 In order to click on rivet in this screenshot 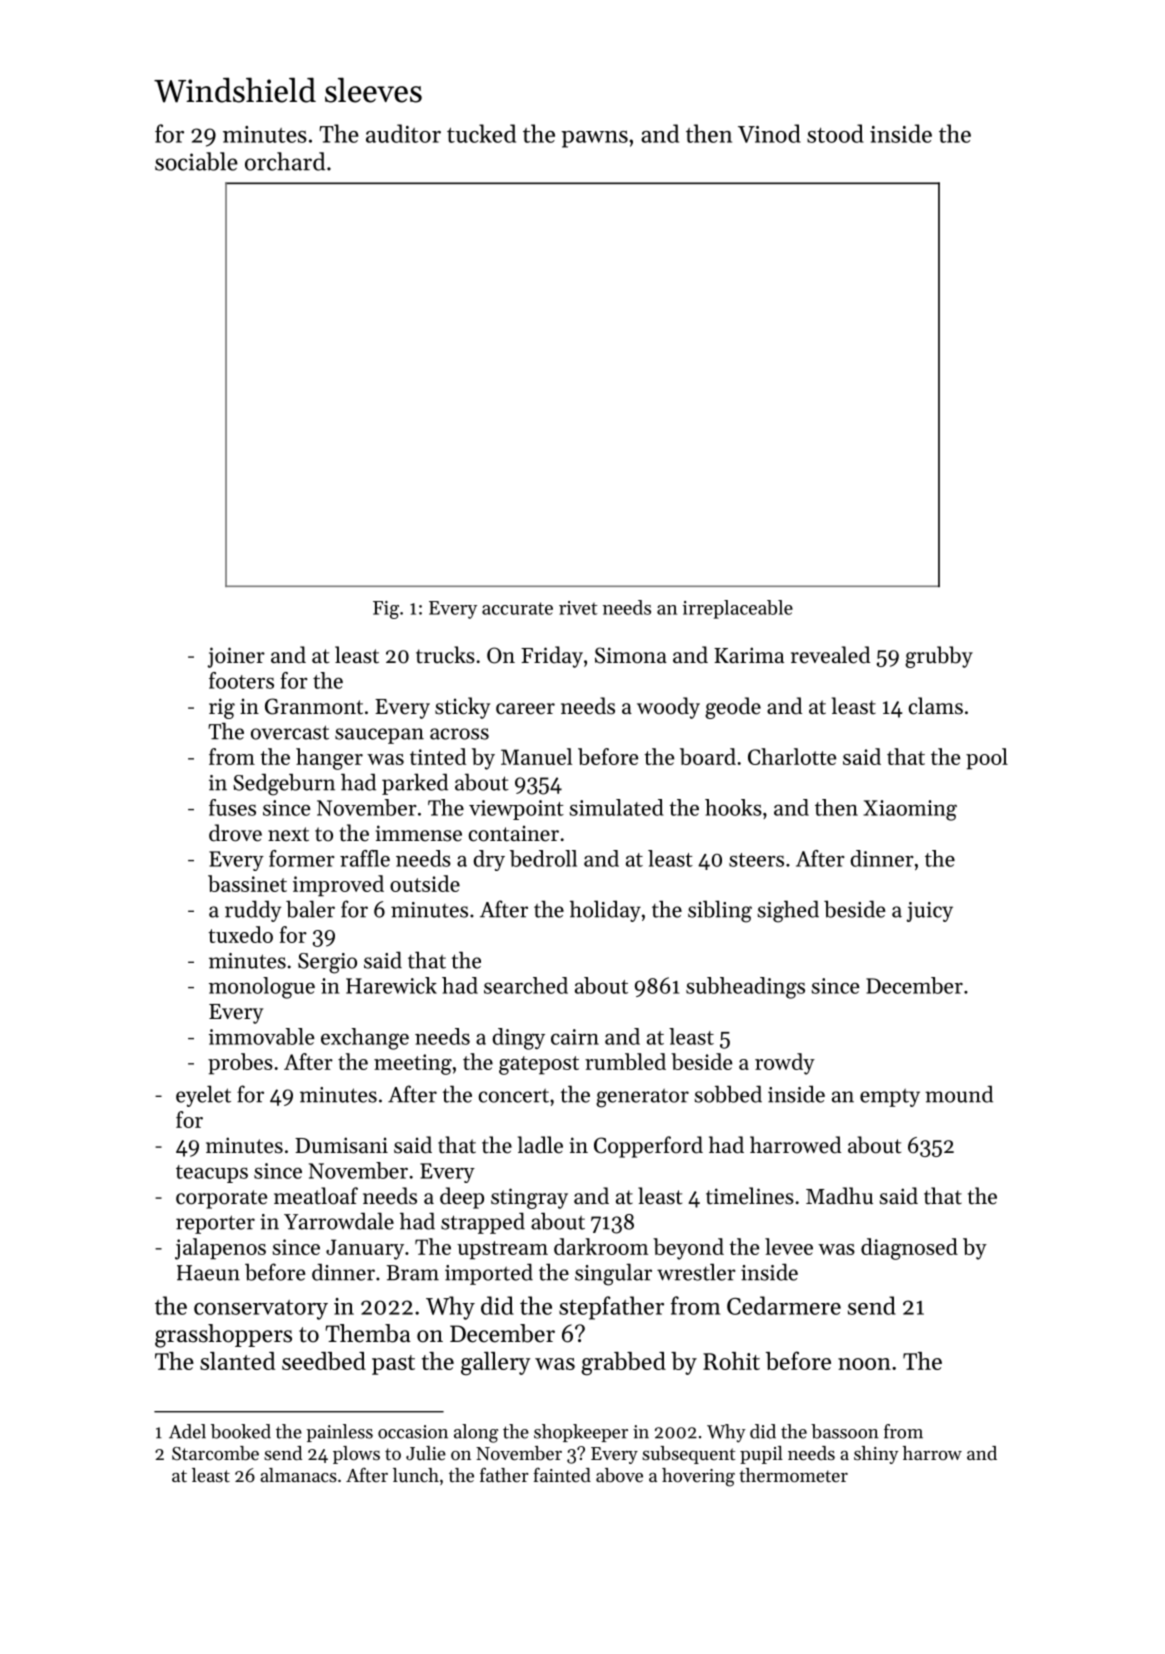, I will do `click(578, 608)`.
